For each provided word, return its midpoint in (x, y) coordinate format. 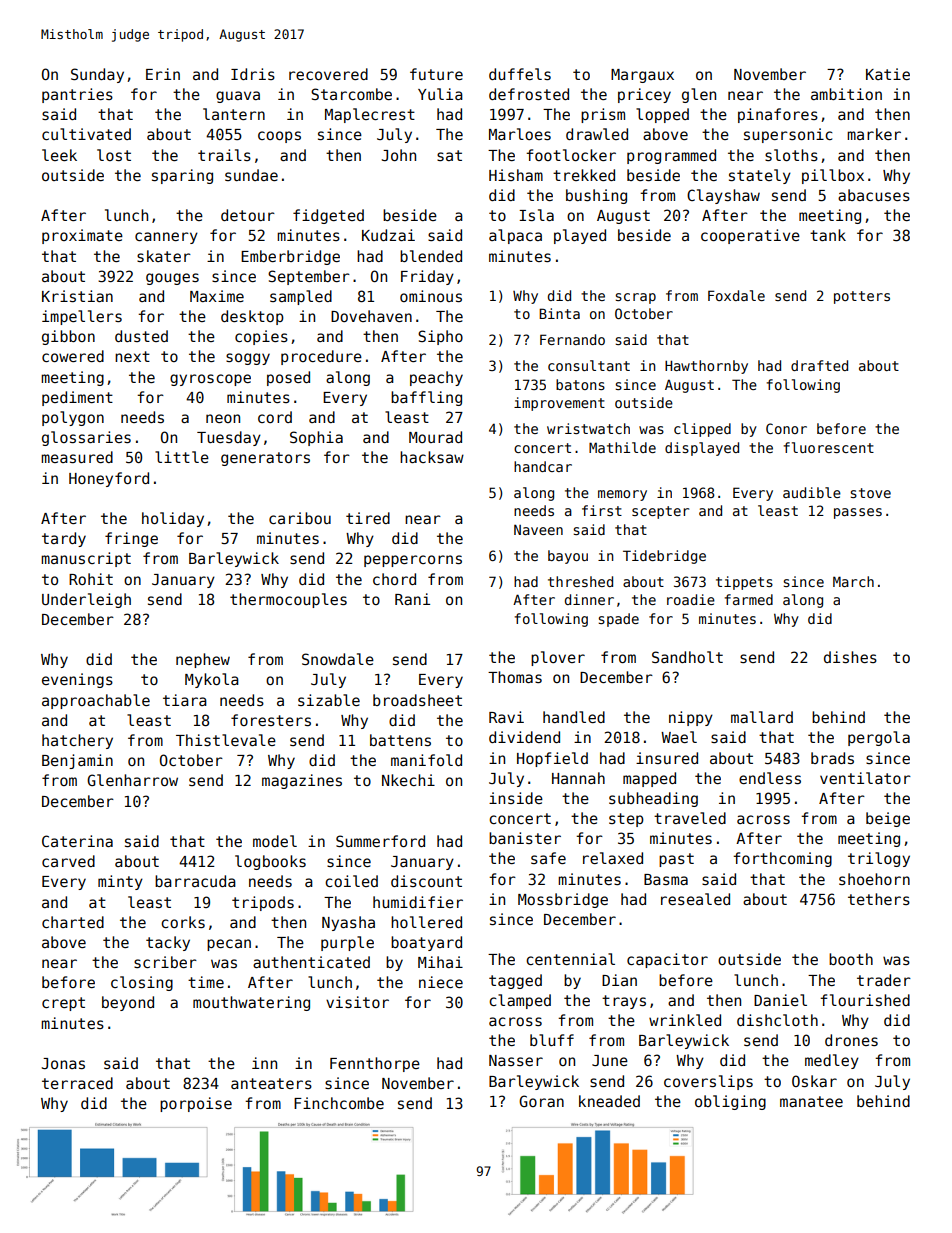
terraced (77, 1083)
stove (870, 493)
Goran (541, 1101)
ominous (431, 296)
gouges (172, 279)
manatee (811, 1101)
